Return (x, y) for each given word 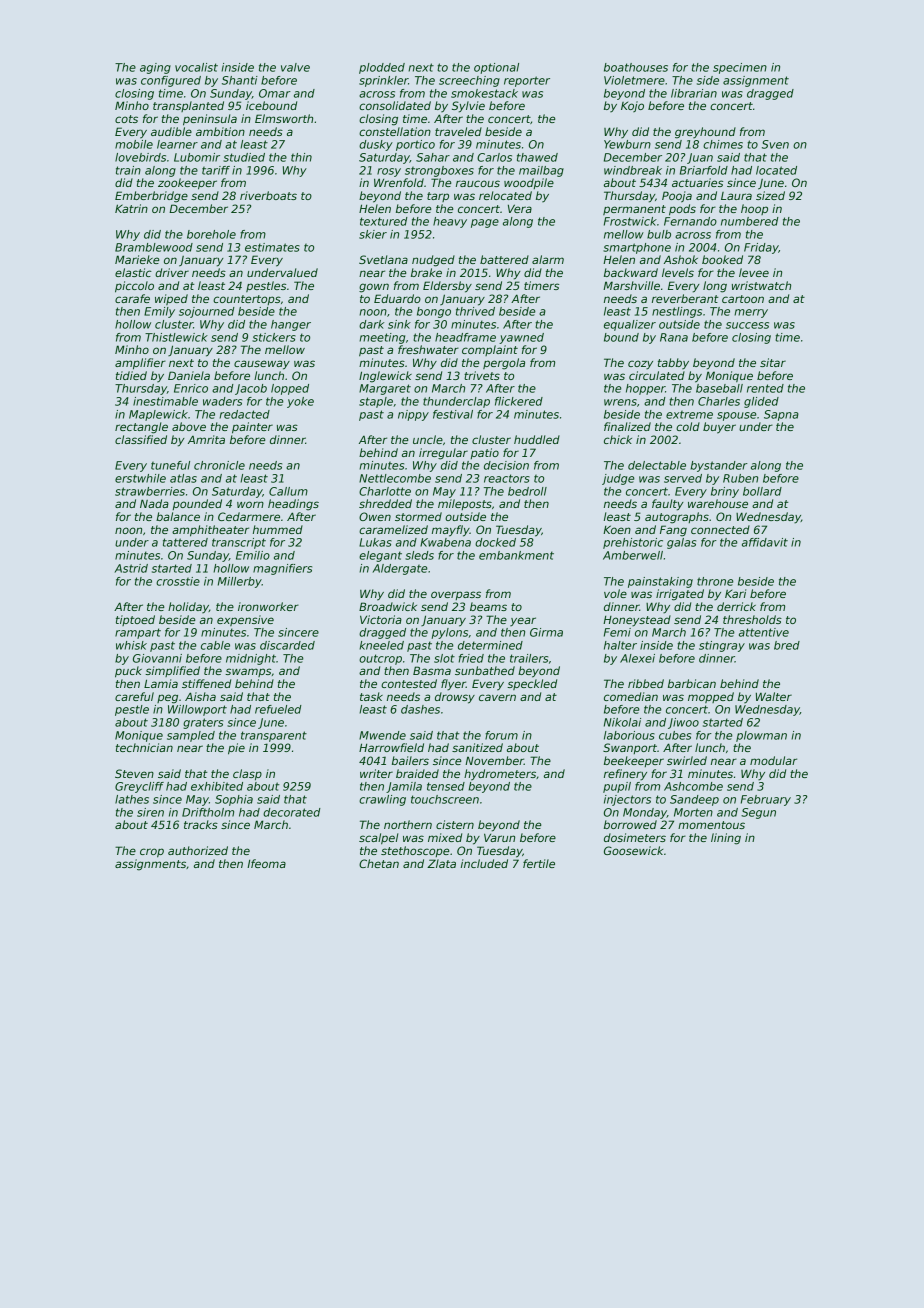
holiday (188, 607)
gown (374, 288)
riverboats (268, 195)
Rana (674, 337)
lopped (290, 389)
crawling (382, 800)
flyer (453, 685)
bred (787, 645)
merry (751, 313)
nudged (433, 261)
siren (150, 812)
